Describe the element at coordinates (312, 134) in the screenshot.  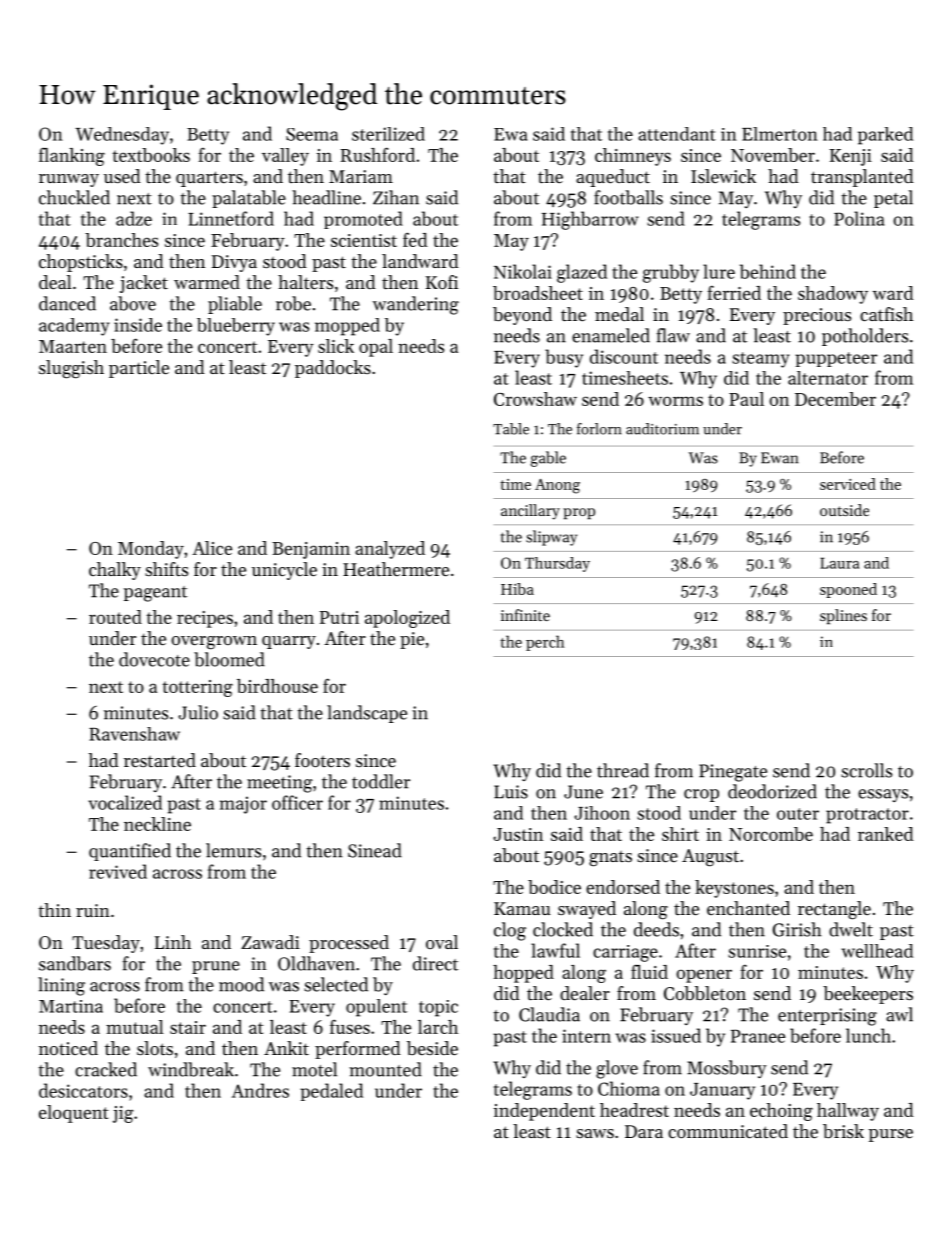
I see `Seema` at that location.
